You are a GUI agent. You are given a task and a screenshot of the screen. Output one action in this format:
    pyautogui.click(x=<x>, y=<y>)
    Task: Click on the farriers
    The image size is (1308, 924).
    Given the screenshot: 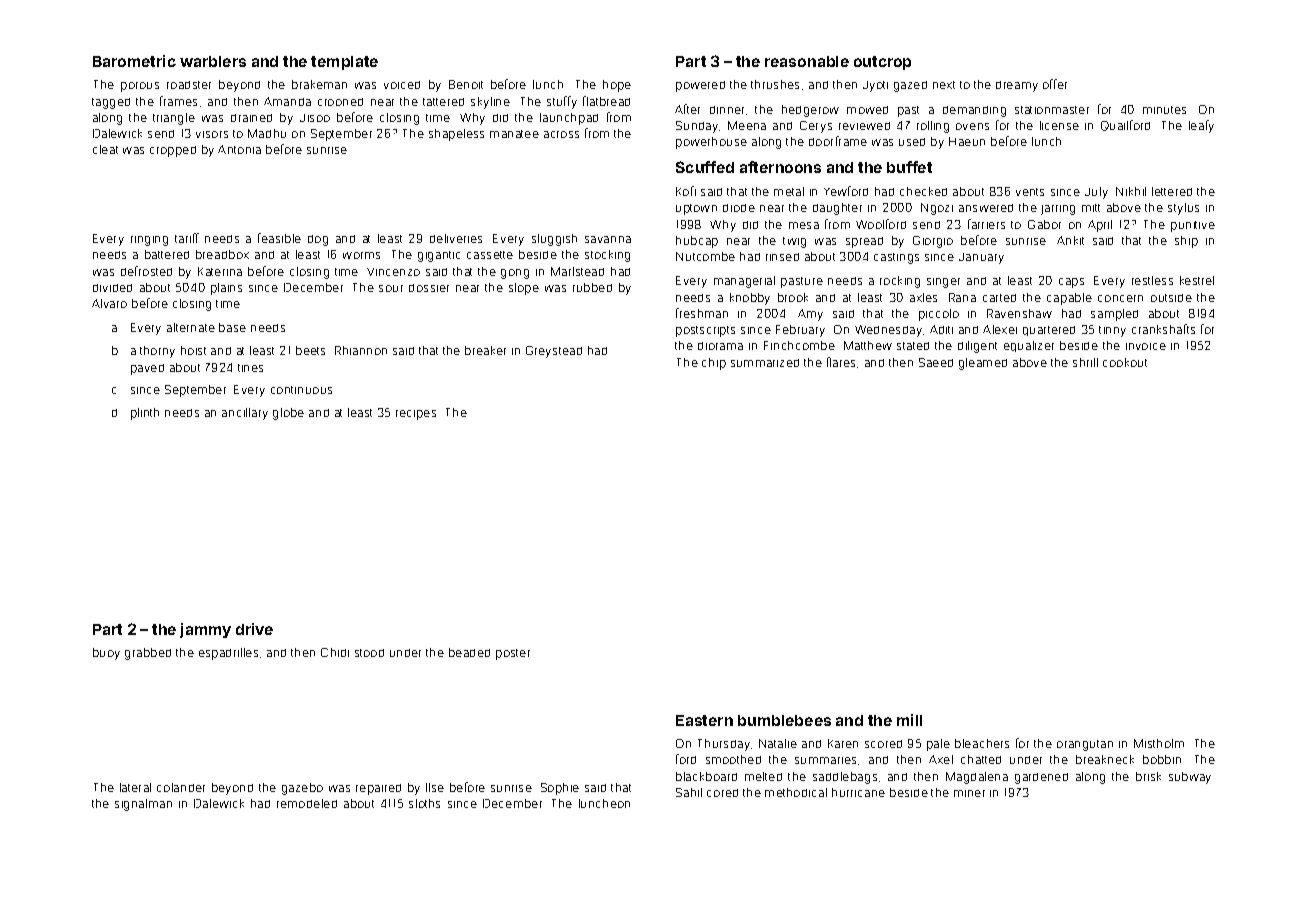 What is the action you would take?
    pyautogui.click(x=986, y=224)
